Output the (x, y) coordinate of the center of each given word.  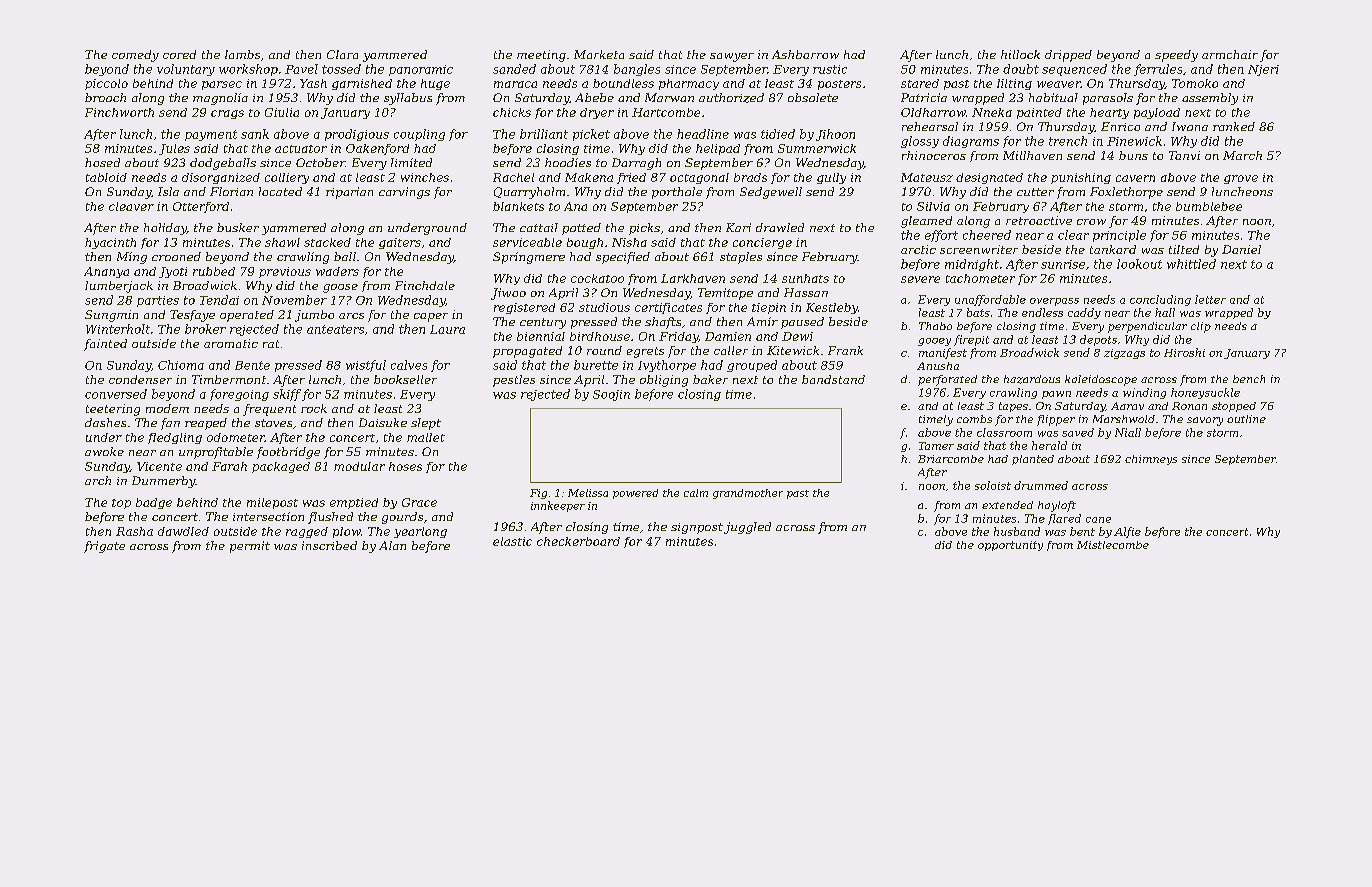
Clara (342, 54)
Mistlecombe (1113, 545)
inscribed (329, 545)
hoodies (568, 162)
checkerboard (578, 541)
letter (1210, 299)
